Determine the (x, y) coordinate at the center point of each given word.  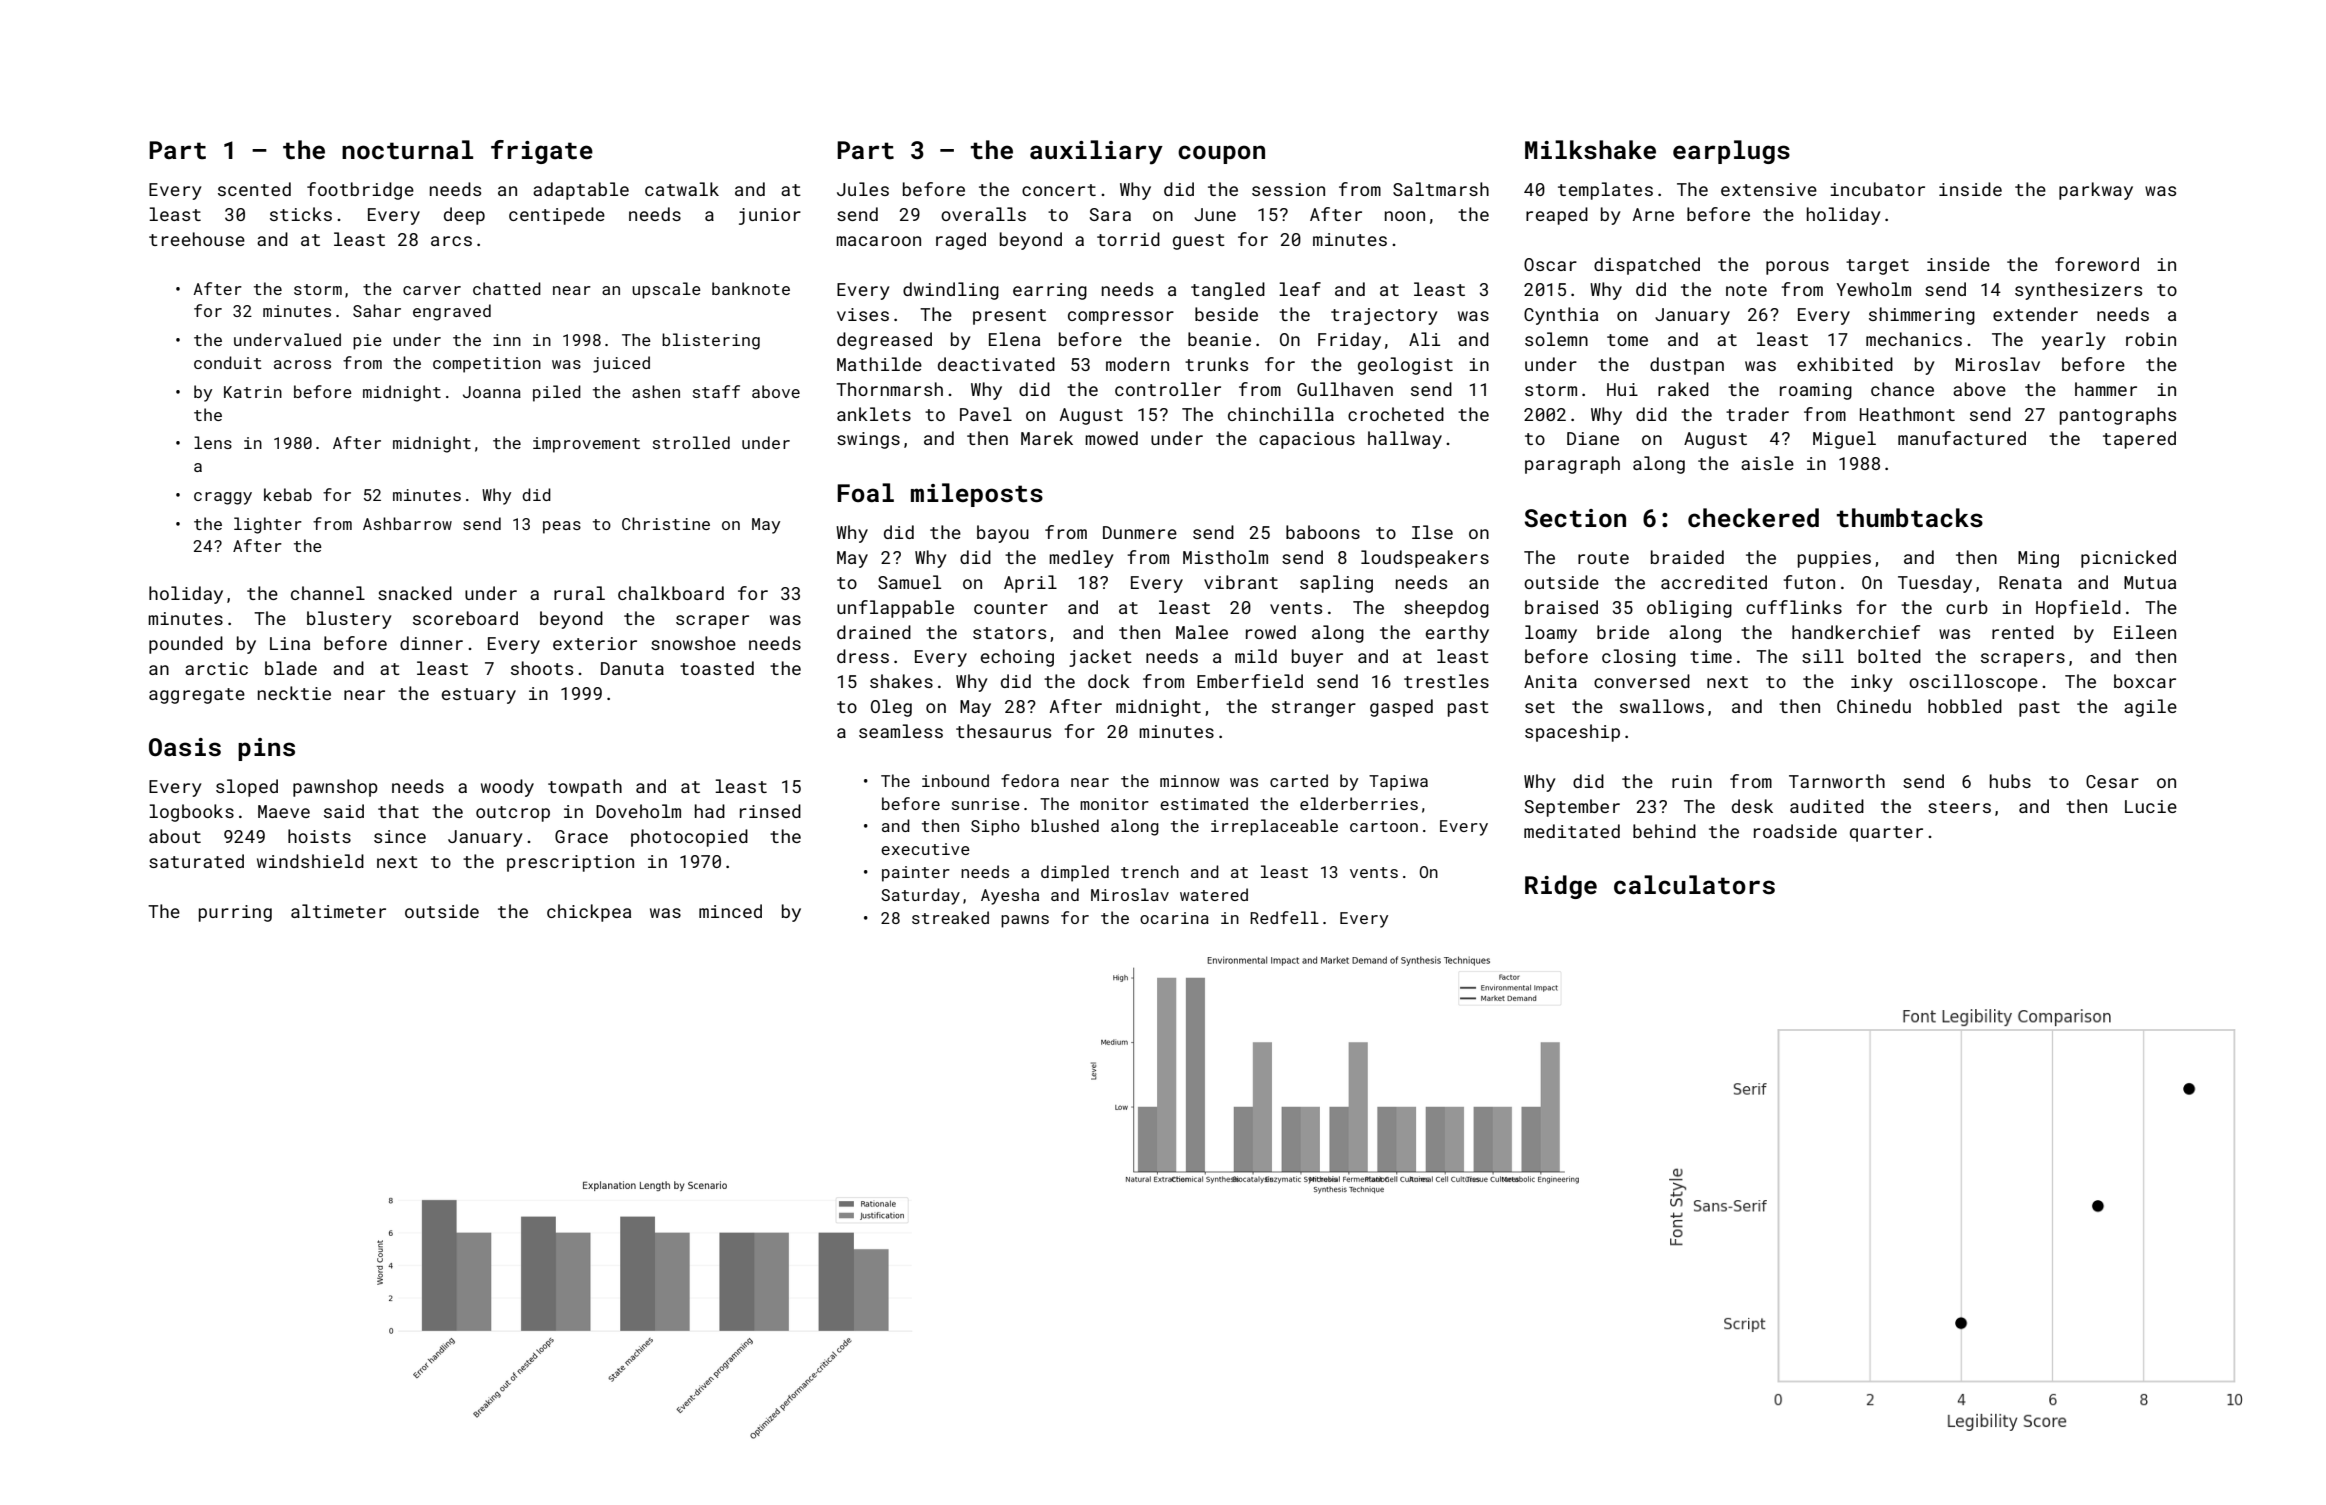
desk (1752, 806)
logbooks (191, 813)
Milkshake (1590, 150)
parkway (2096, 191)
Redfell (1284, 917)
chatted (507, 288)
